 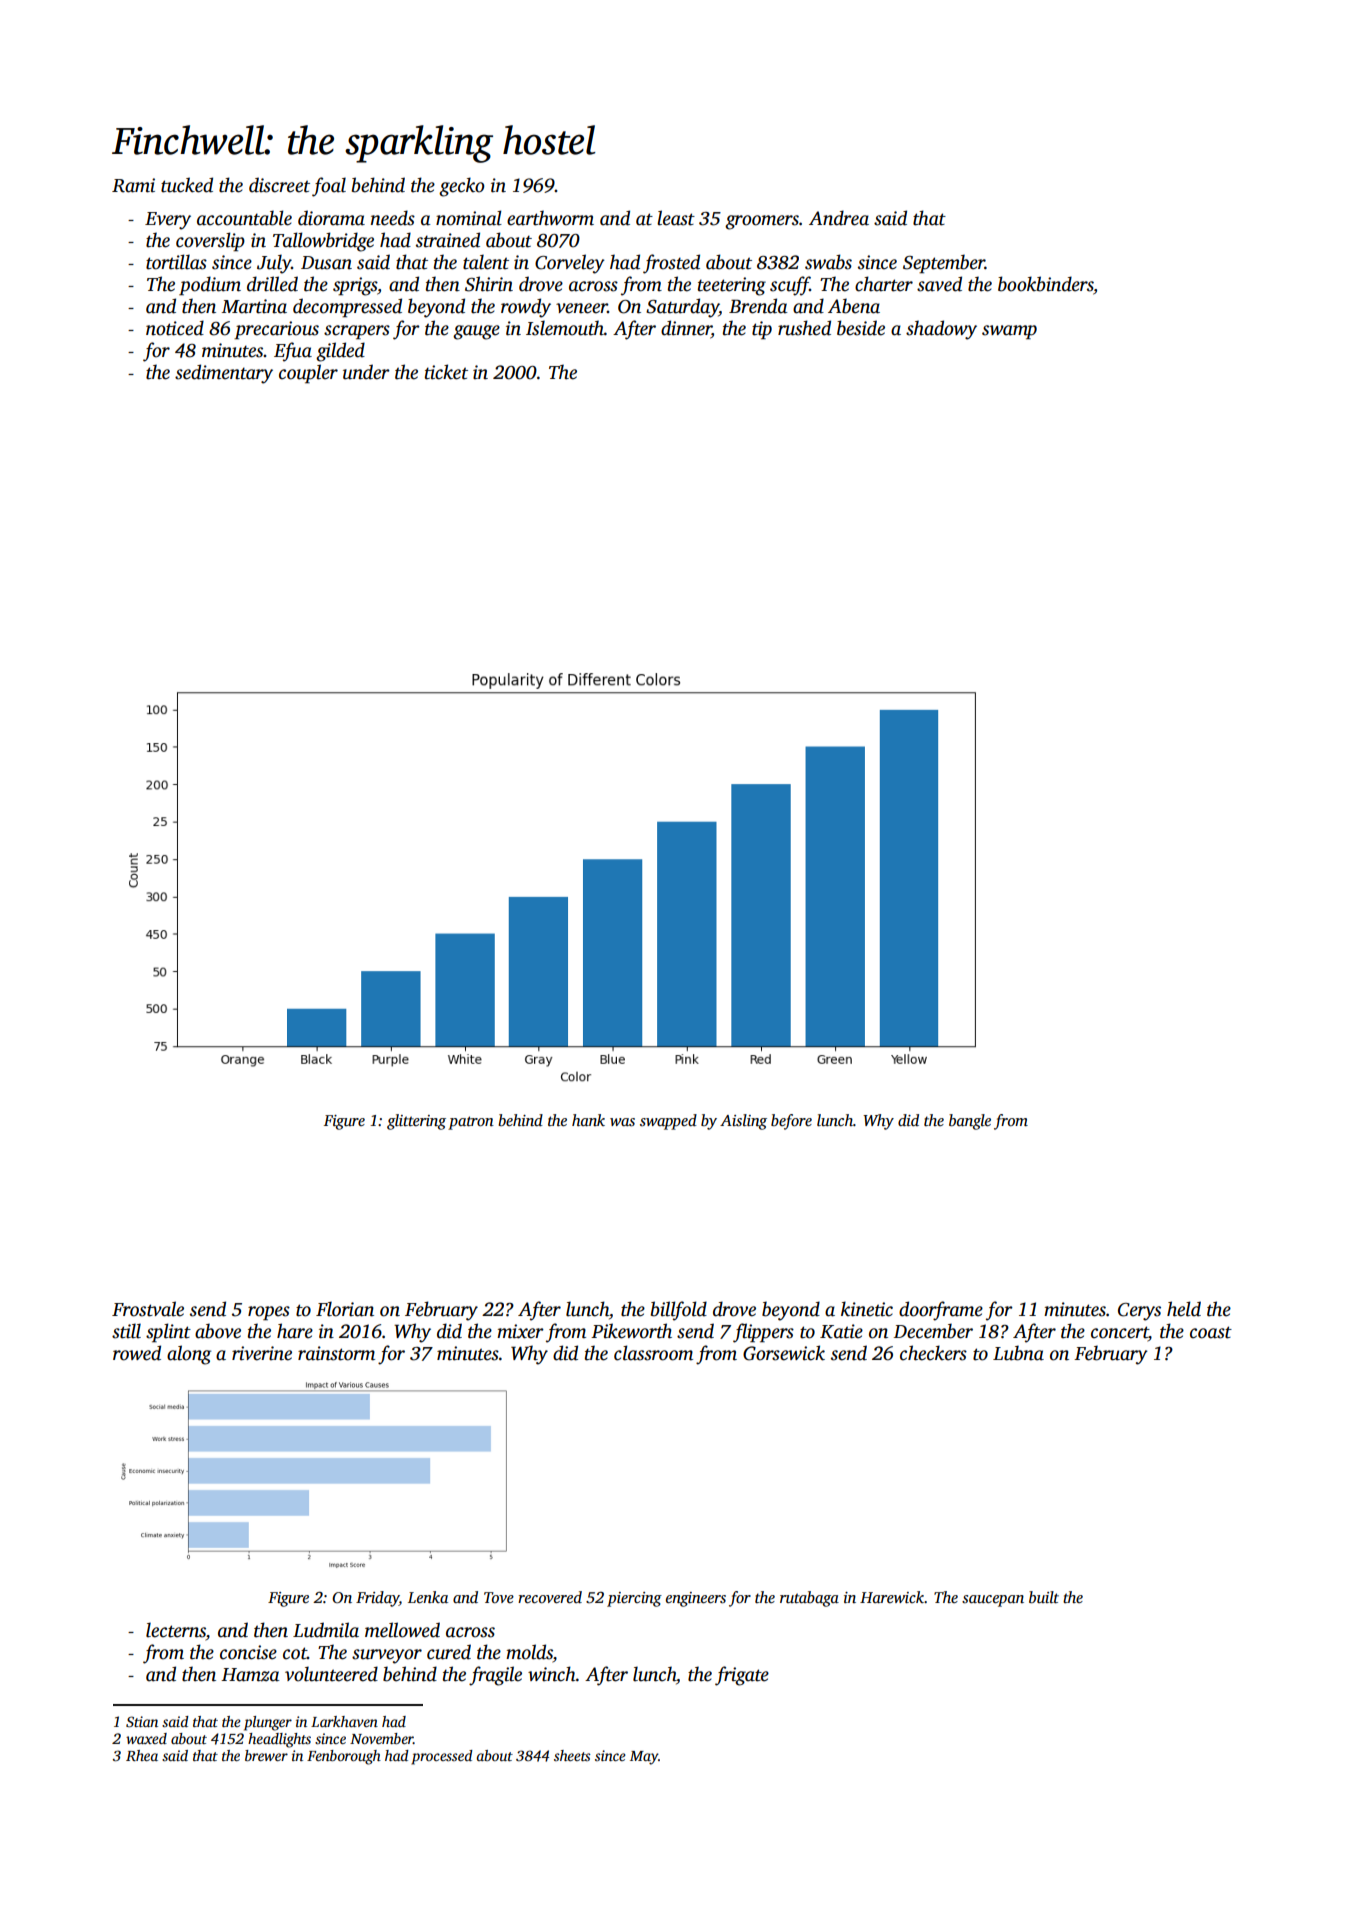 I want to click on gauge, so click(x=476, y=332).
